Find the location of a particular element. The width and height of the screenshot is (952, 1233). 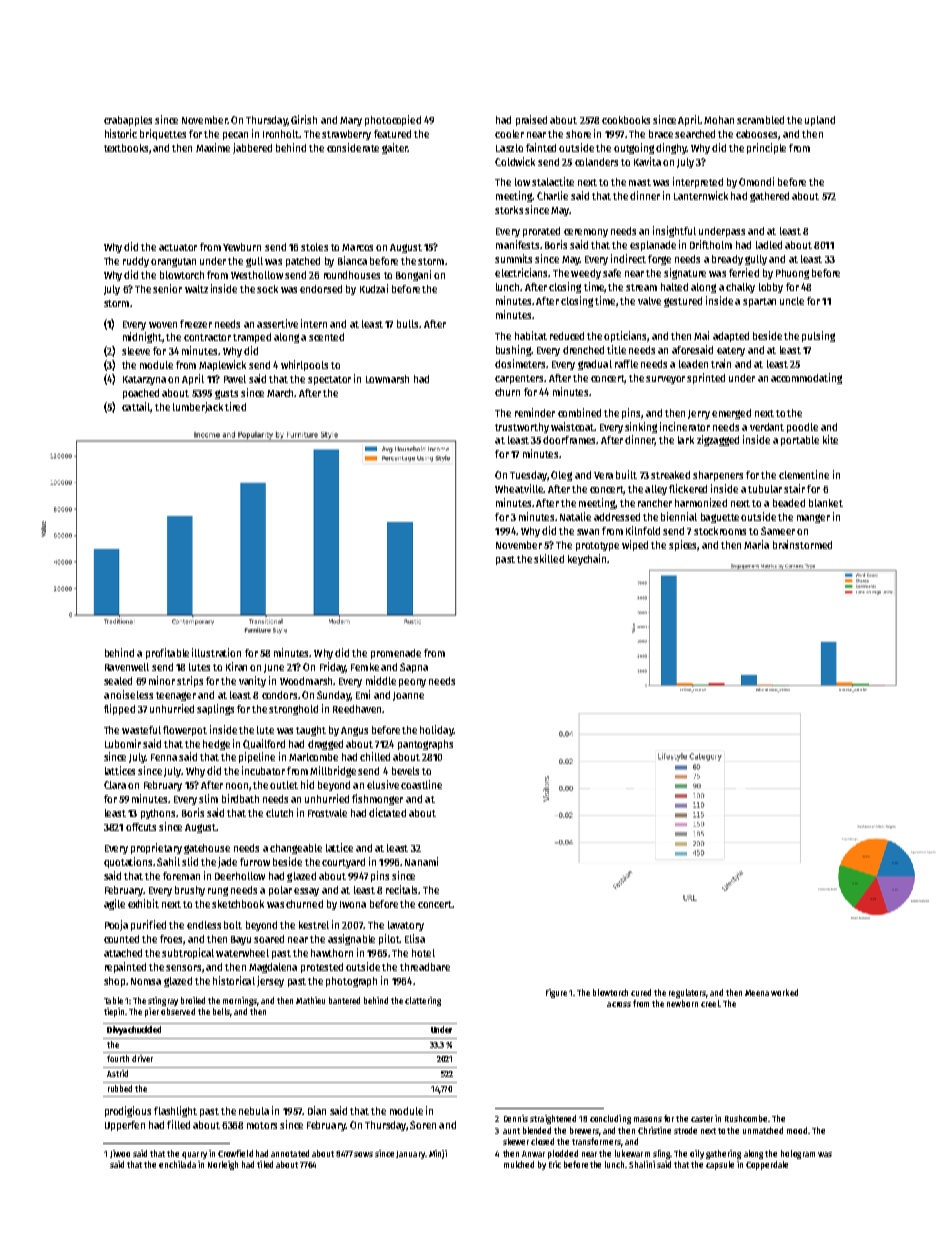

tiled is located at coordinates (265, 1164).
